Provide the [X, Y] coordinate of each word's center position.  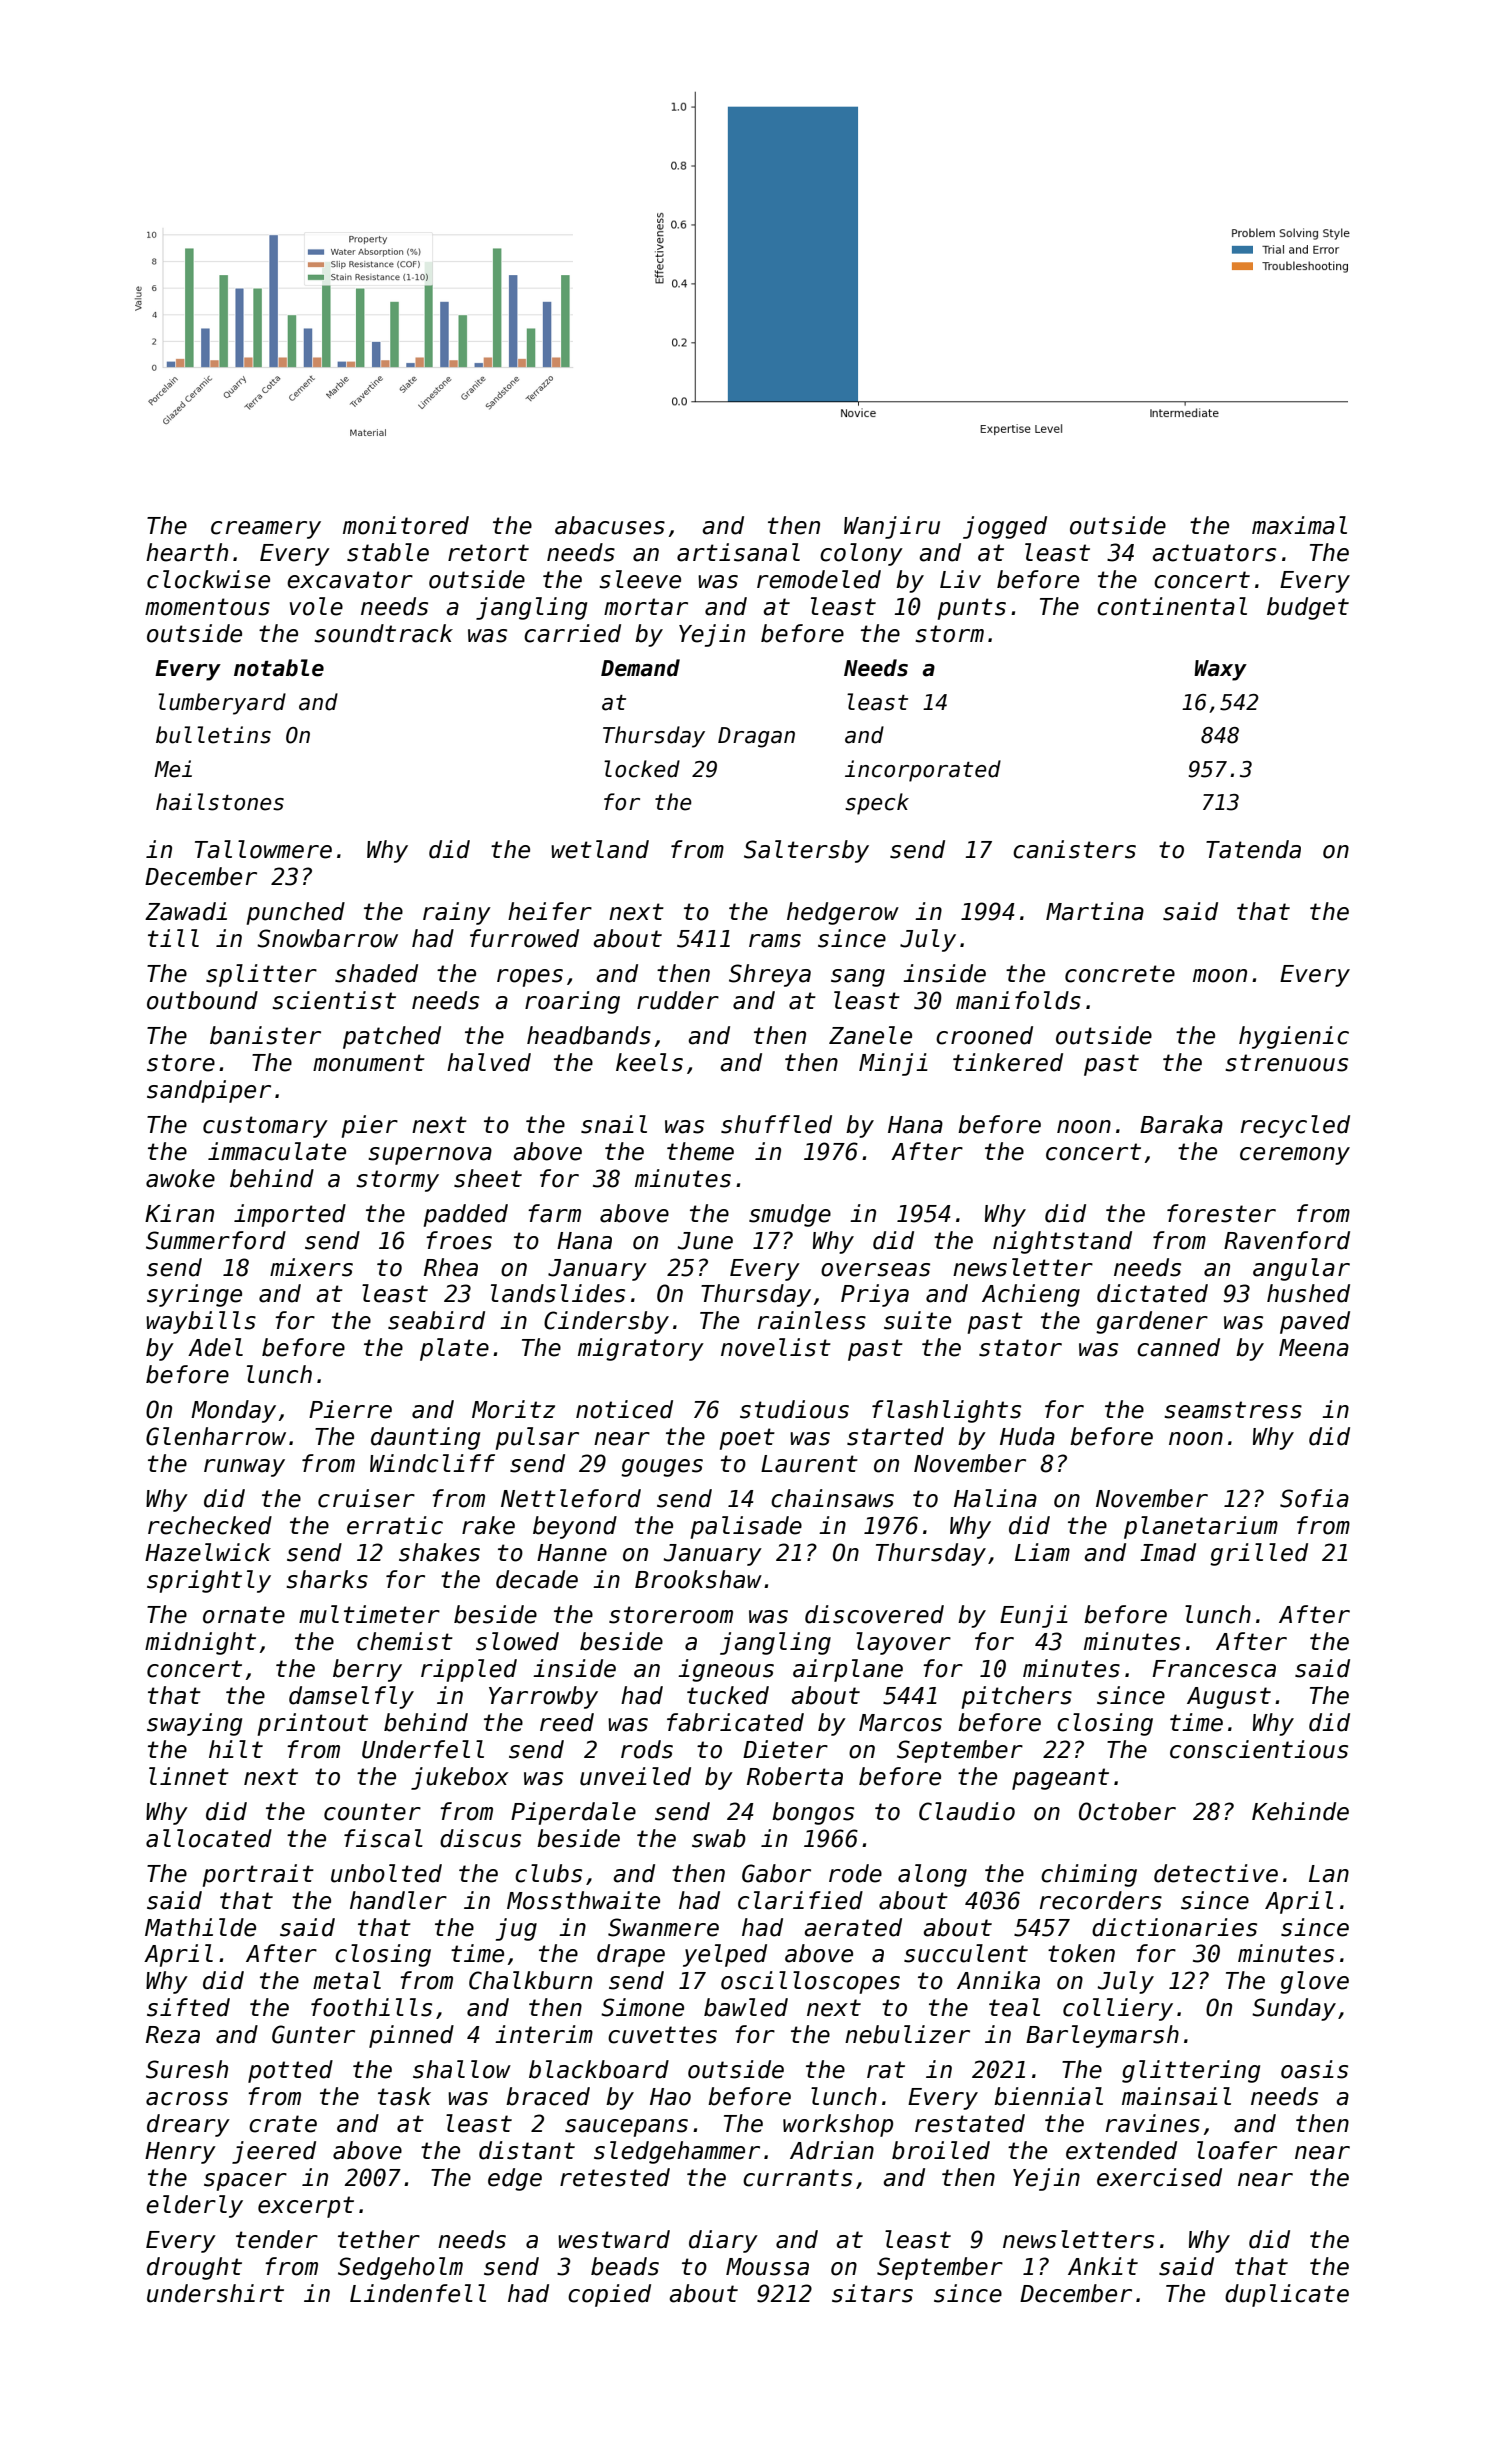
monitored [406, 525]
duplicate [1287, 2295]
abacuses [610, 525]
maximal [1299, 525]
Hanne [572, 1553]
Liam [1042, 1552]
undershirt [215, 2293]
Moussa [767, 2267]
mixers [311, 1267]
